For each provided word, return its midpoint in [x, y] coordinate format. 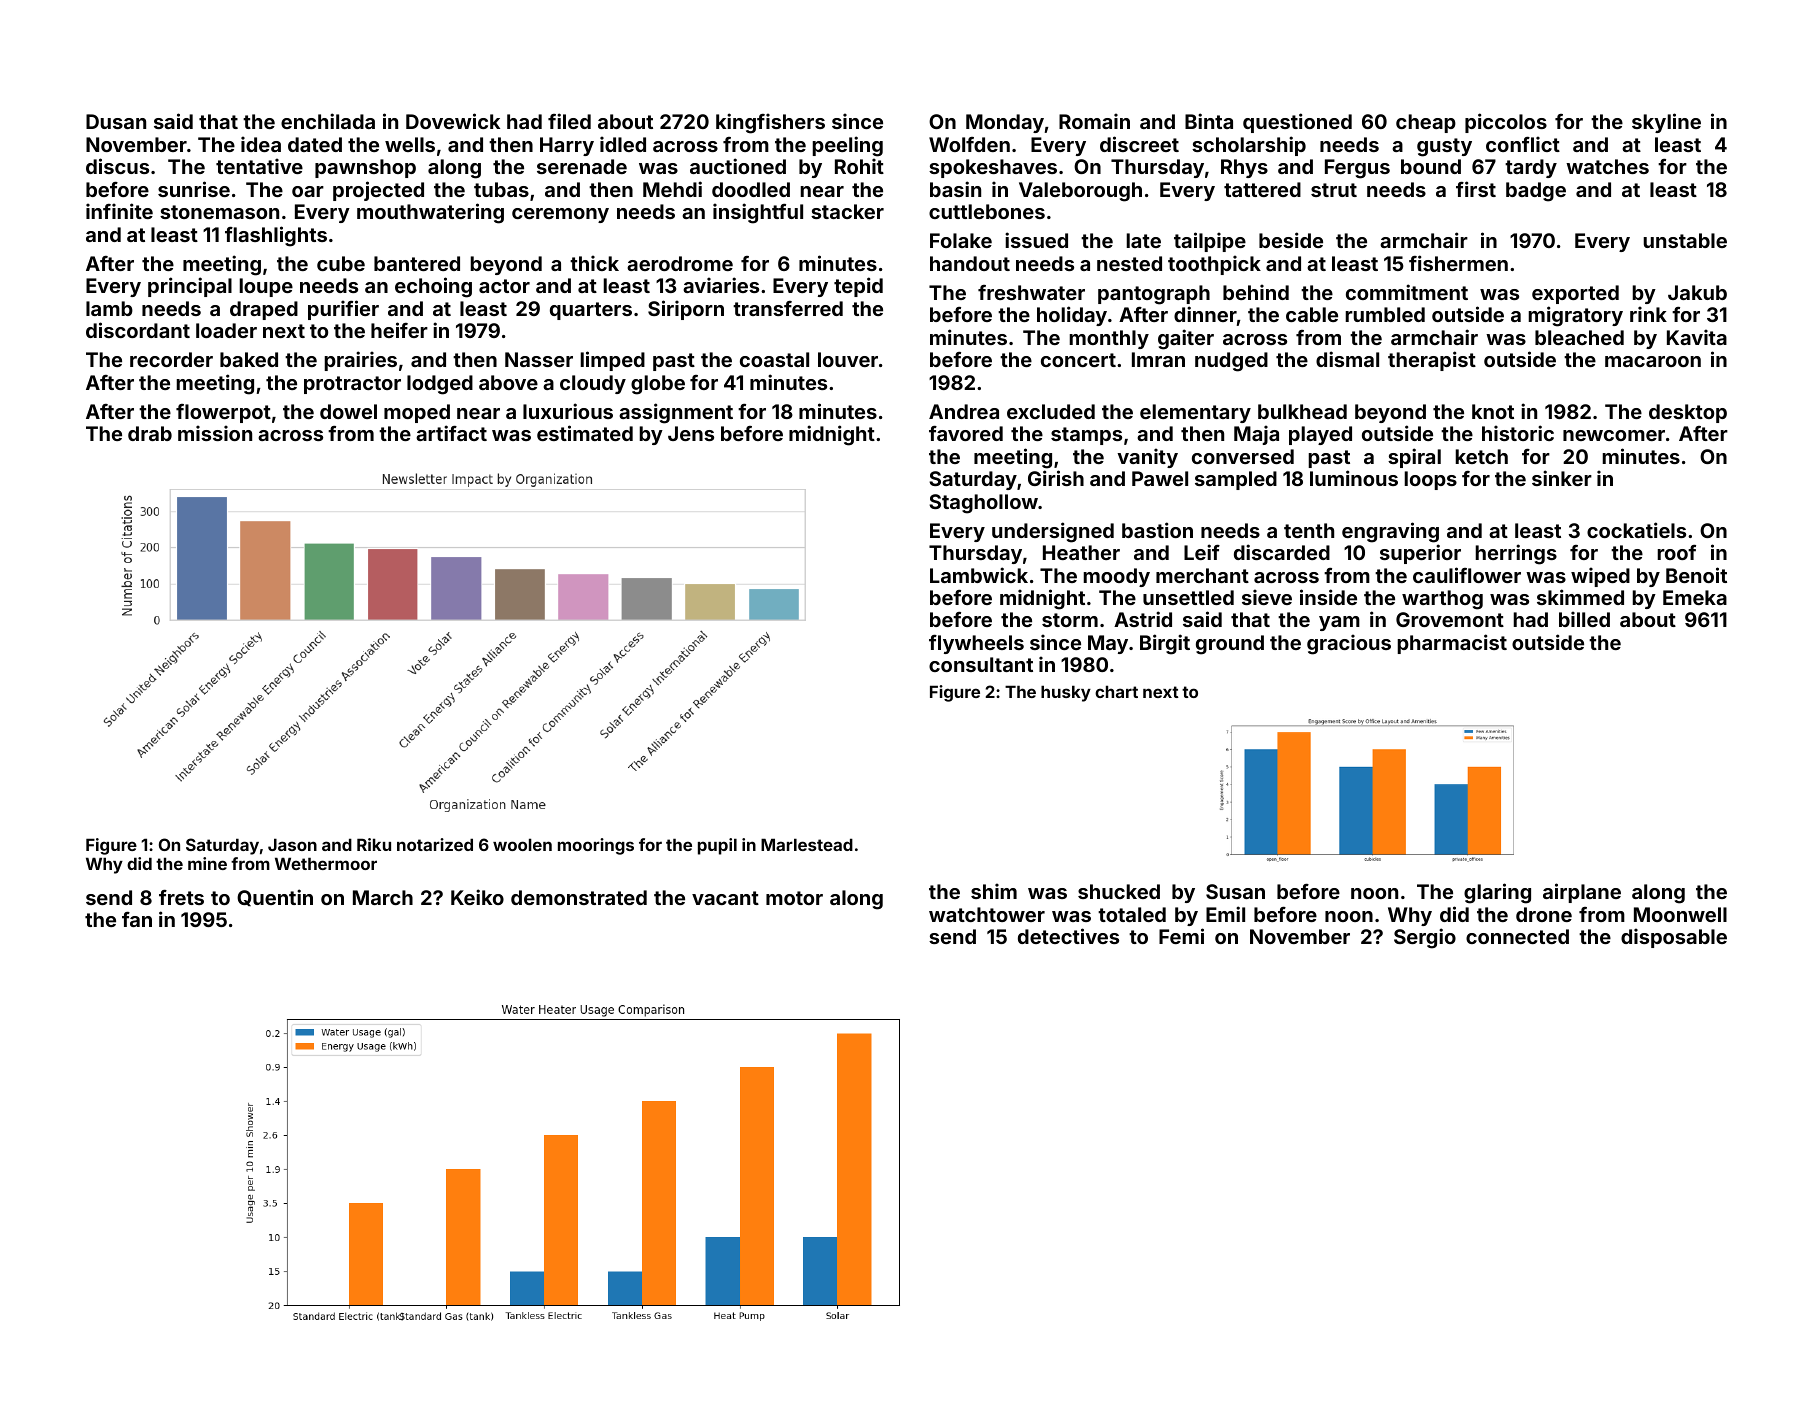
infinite [119, 211]
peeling [847, 146]
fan [137, 919]
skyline [1666, 123]
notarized [435, 844]
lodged [440, 385]
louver [848, 359]
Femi [1181, 936]
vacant [725, 898]
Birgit [1165, 644]
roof [1676, 552]
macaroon [1653, 361]
